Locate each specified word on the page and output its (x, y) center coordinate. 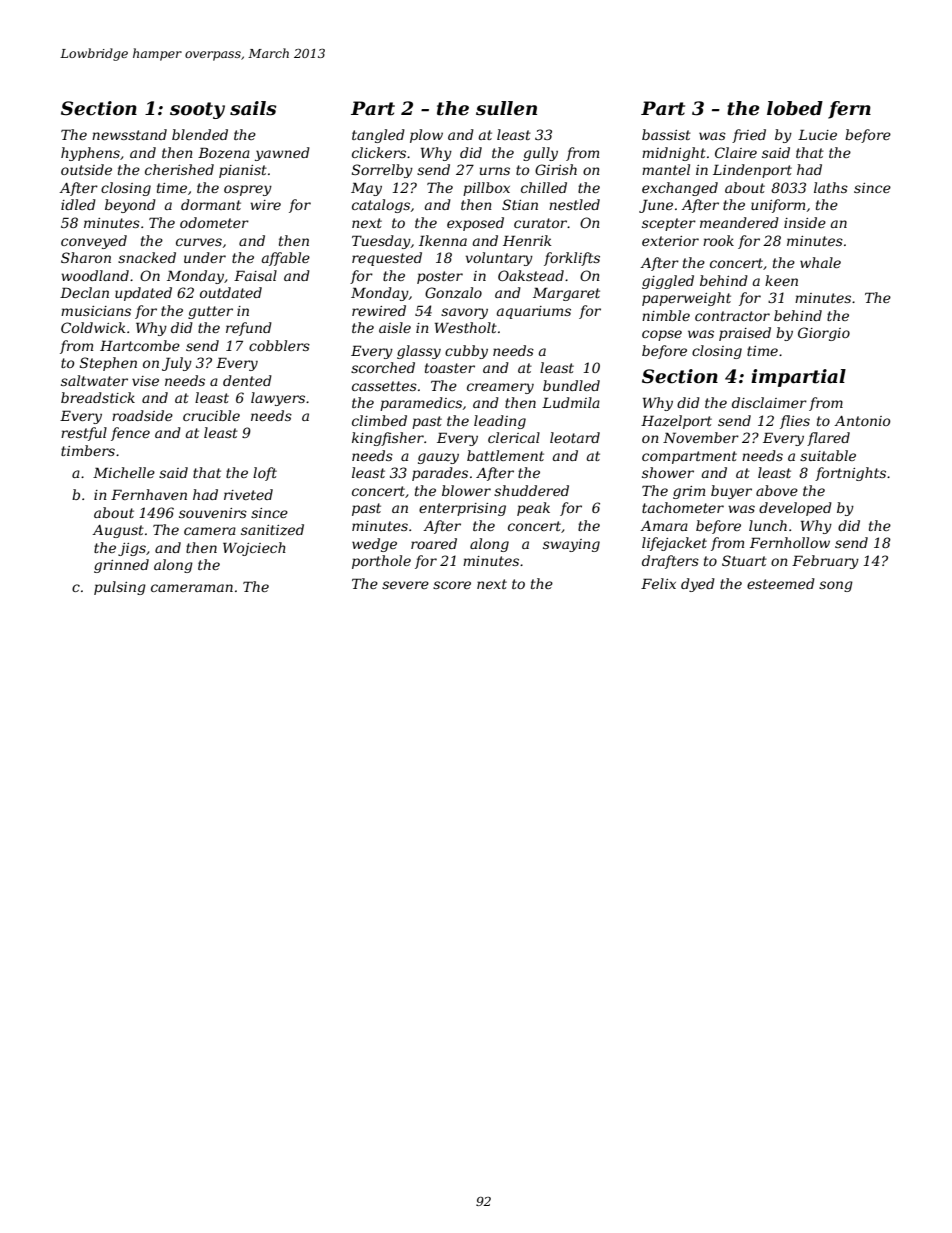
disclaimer (769, 402)
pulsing (120, 588)
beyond (130, 206)
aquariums (534, 312)
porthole (381, 562)
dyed (698, 585)
